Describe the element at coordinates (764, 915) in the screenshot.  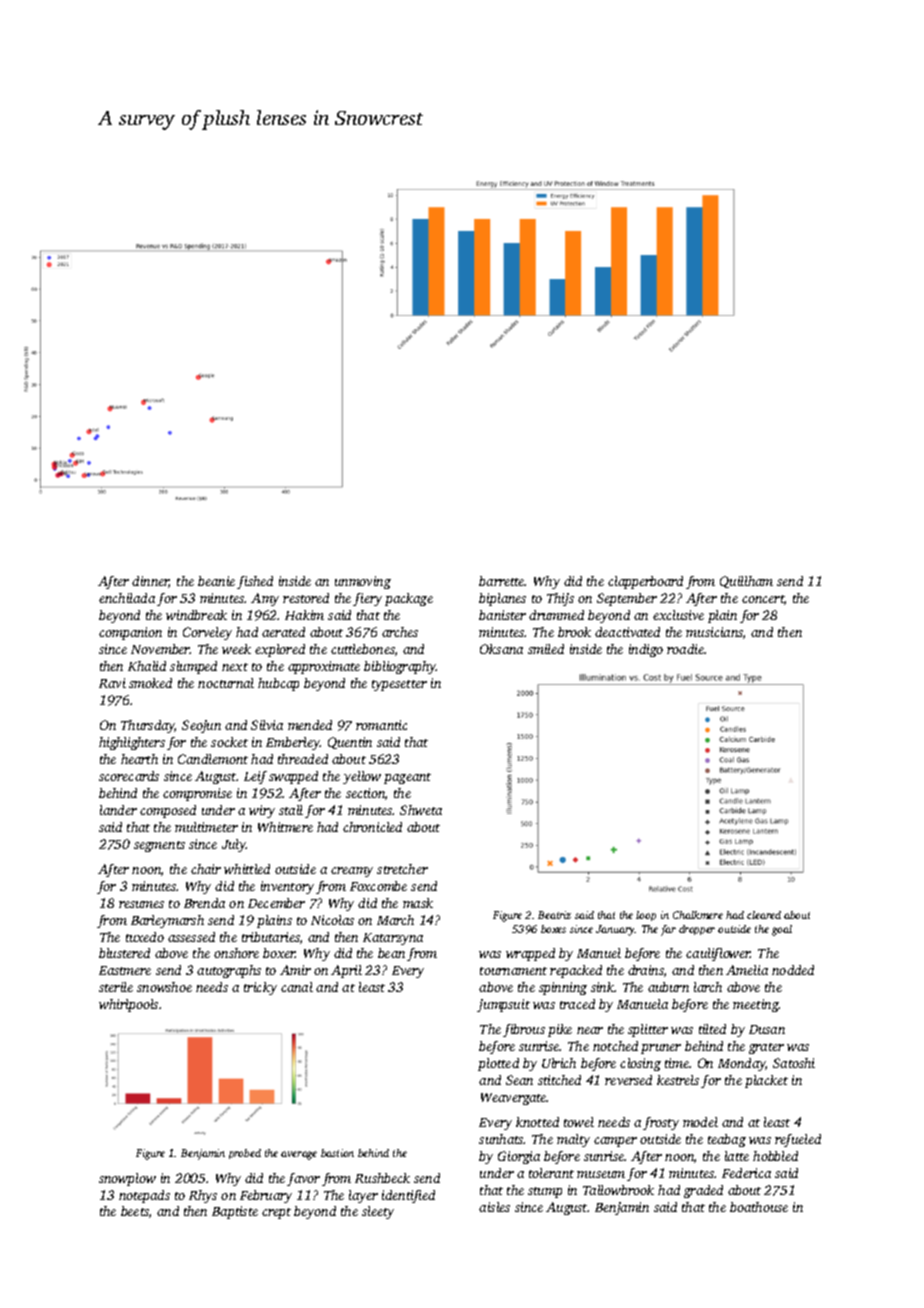
I see `cleared` at that location.
